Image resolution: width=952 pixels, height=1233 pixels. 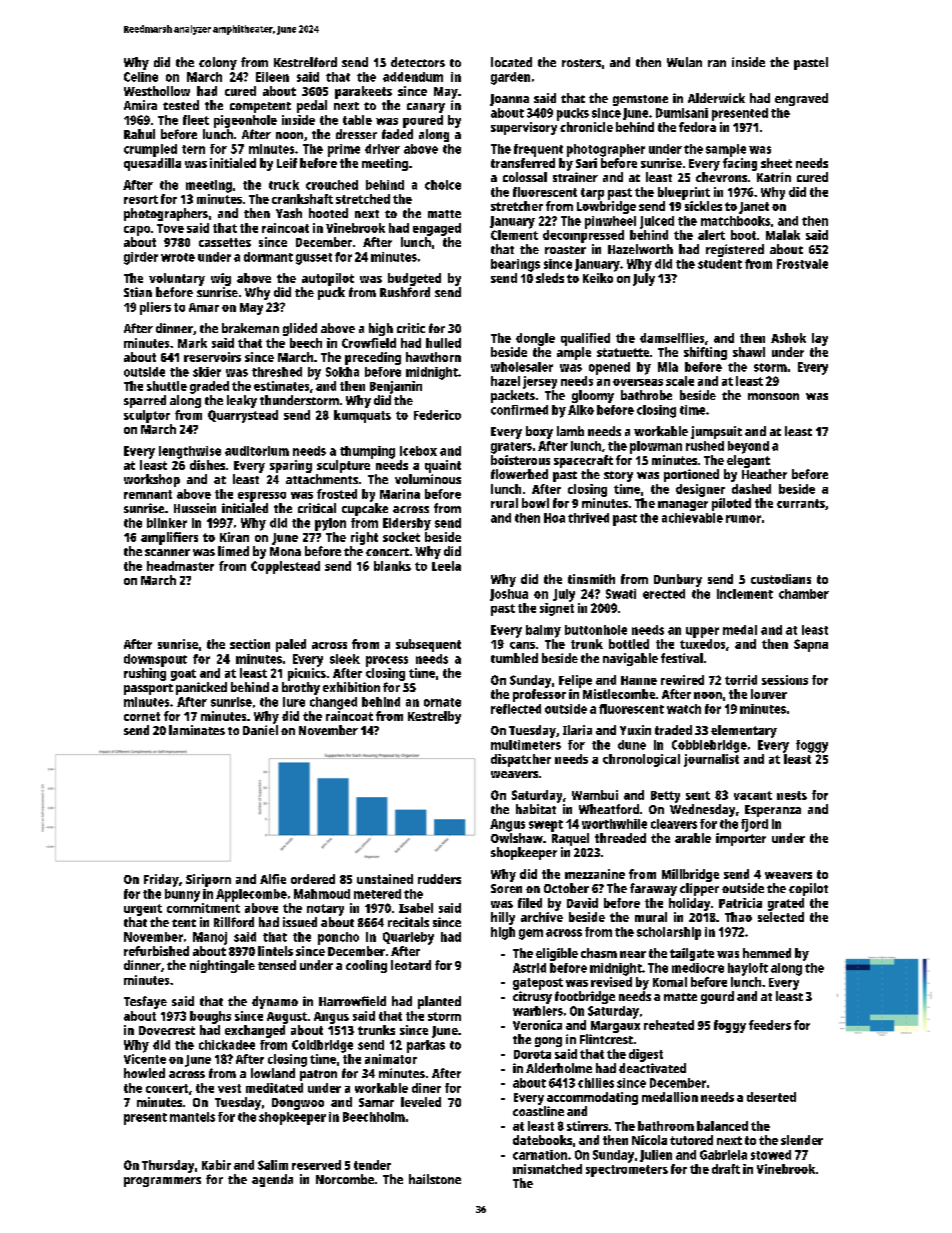 What do you see at coordinates (416, 908) in the image?
I see `Isabel` at bounding box center [416, 908].
